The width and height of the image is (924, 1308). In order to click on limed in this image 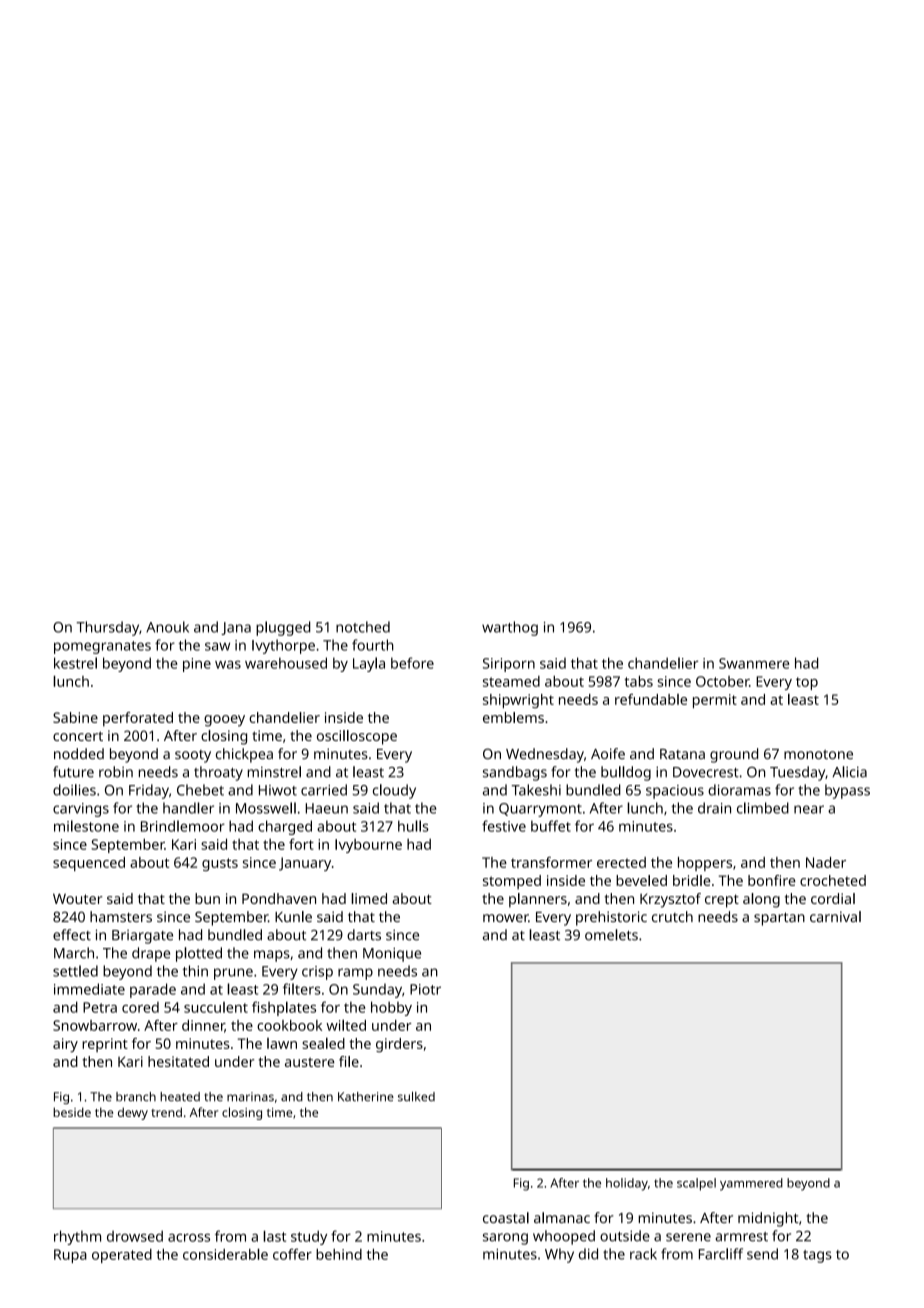, I will do `click(369, 898)`.
